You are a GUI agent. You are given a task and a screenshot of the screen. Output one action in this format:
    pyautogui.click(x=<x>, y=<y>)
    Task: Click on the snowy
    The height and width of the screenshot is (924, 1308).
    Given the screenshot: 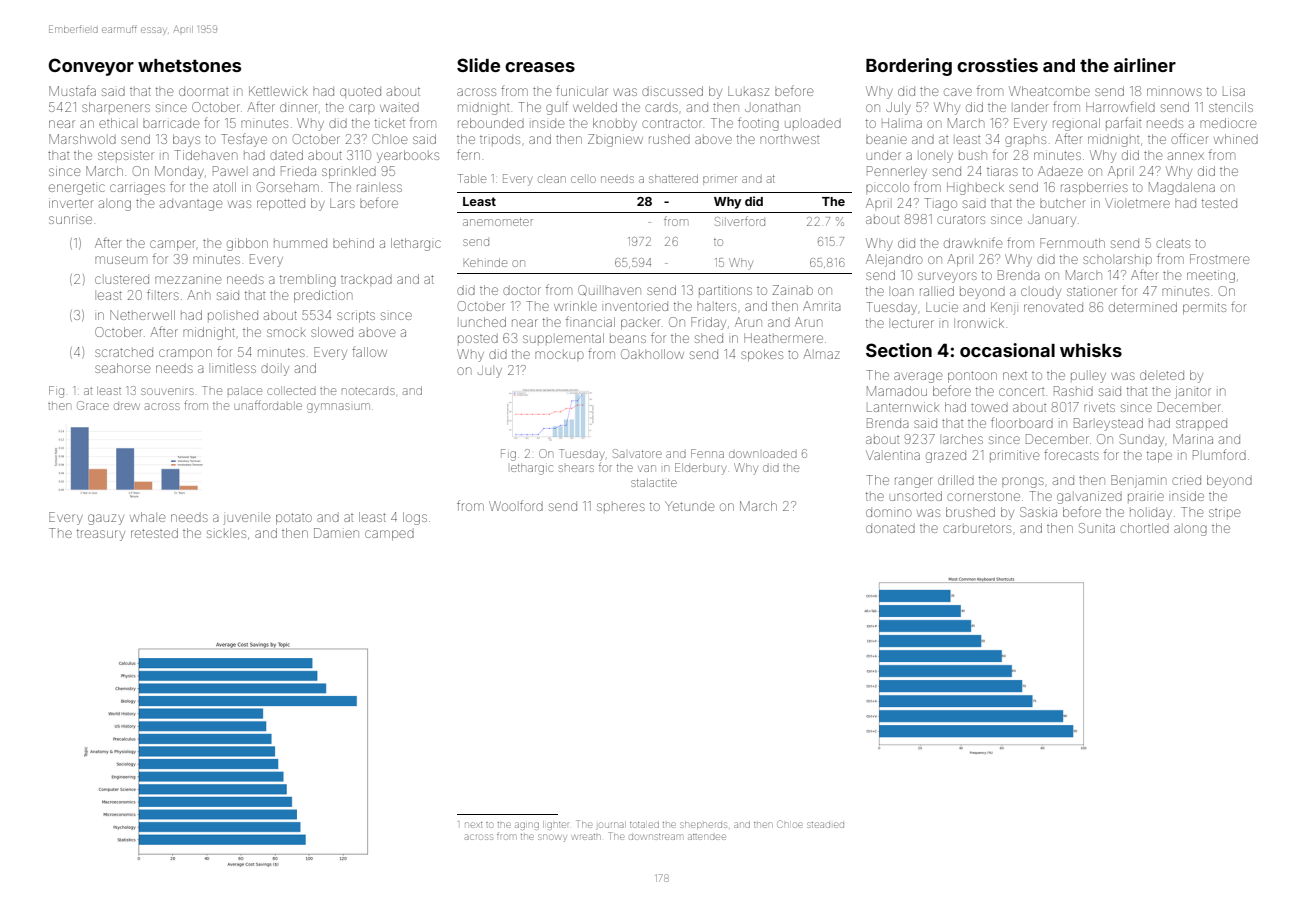 What is the action you would take?
    pyautogui.click(x=552, y=838)
